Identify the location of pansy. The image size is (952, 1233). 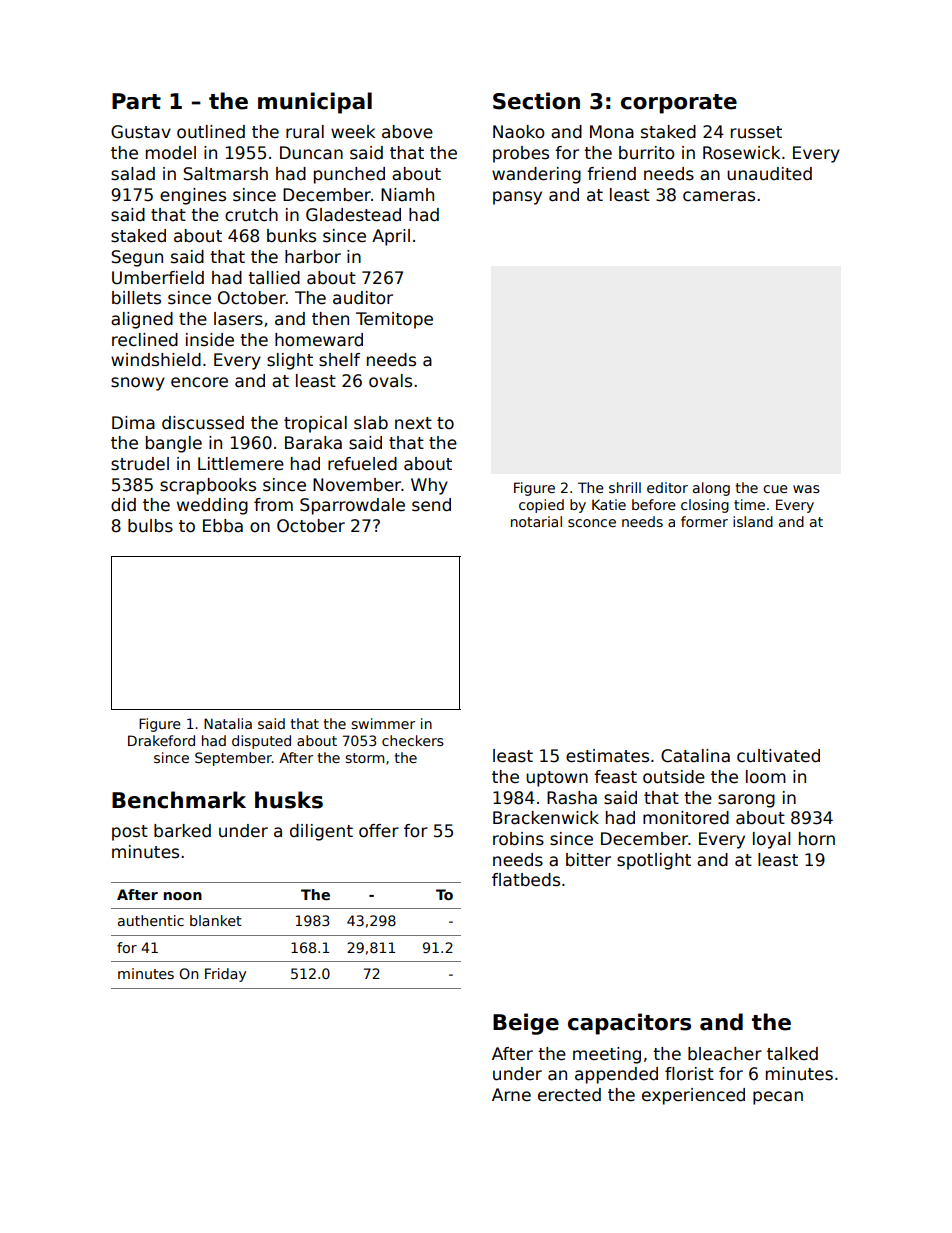
(517, 198).
